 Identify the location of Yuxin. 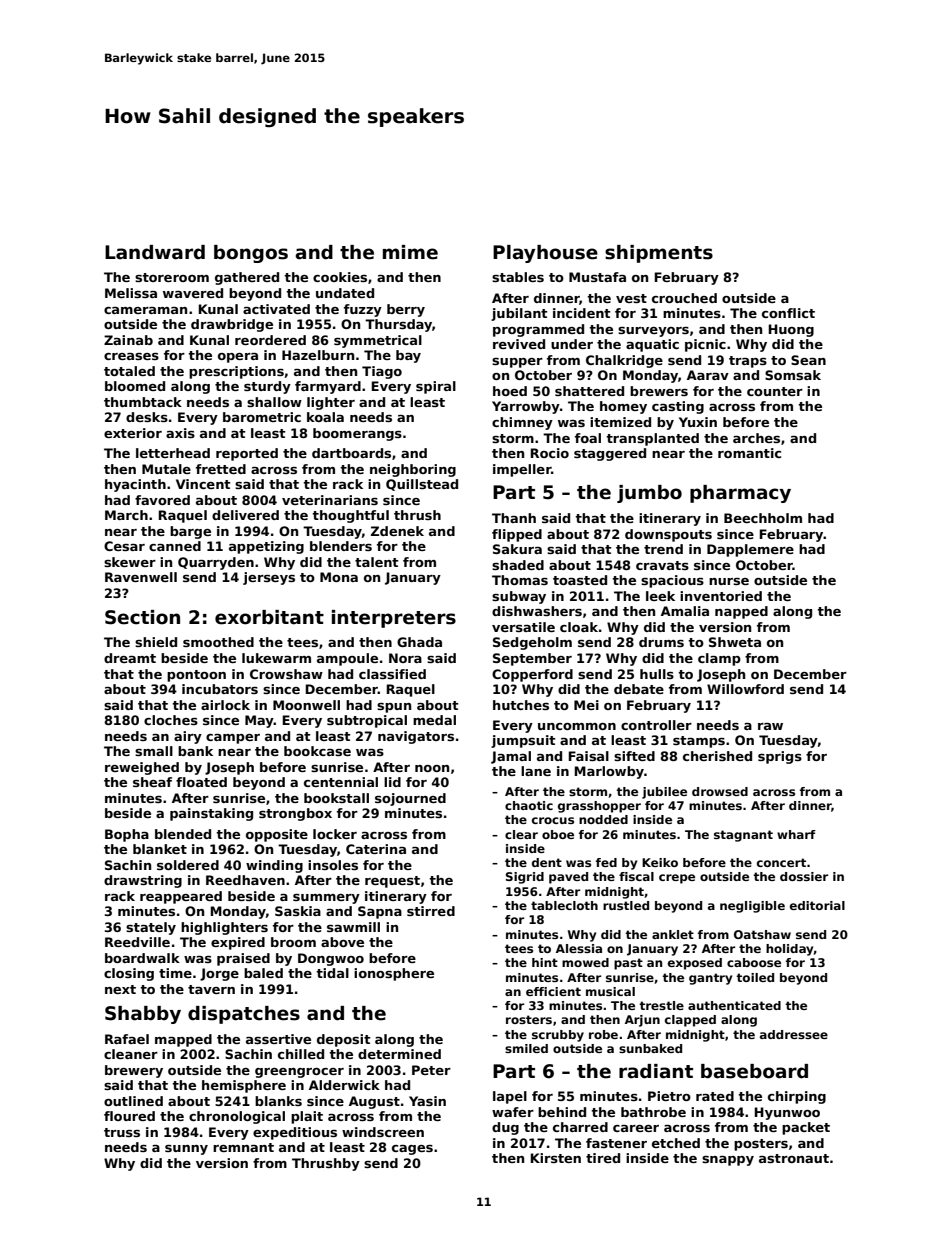
(698, 422).
